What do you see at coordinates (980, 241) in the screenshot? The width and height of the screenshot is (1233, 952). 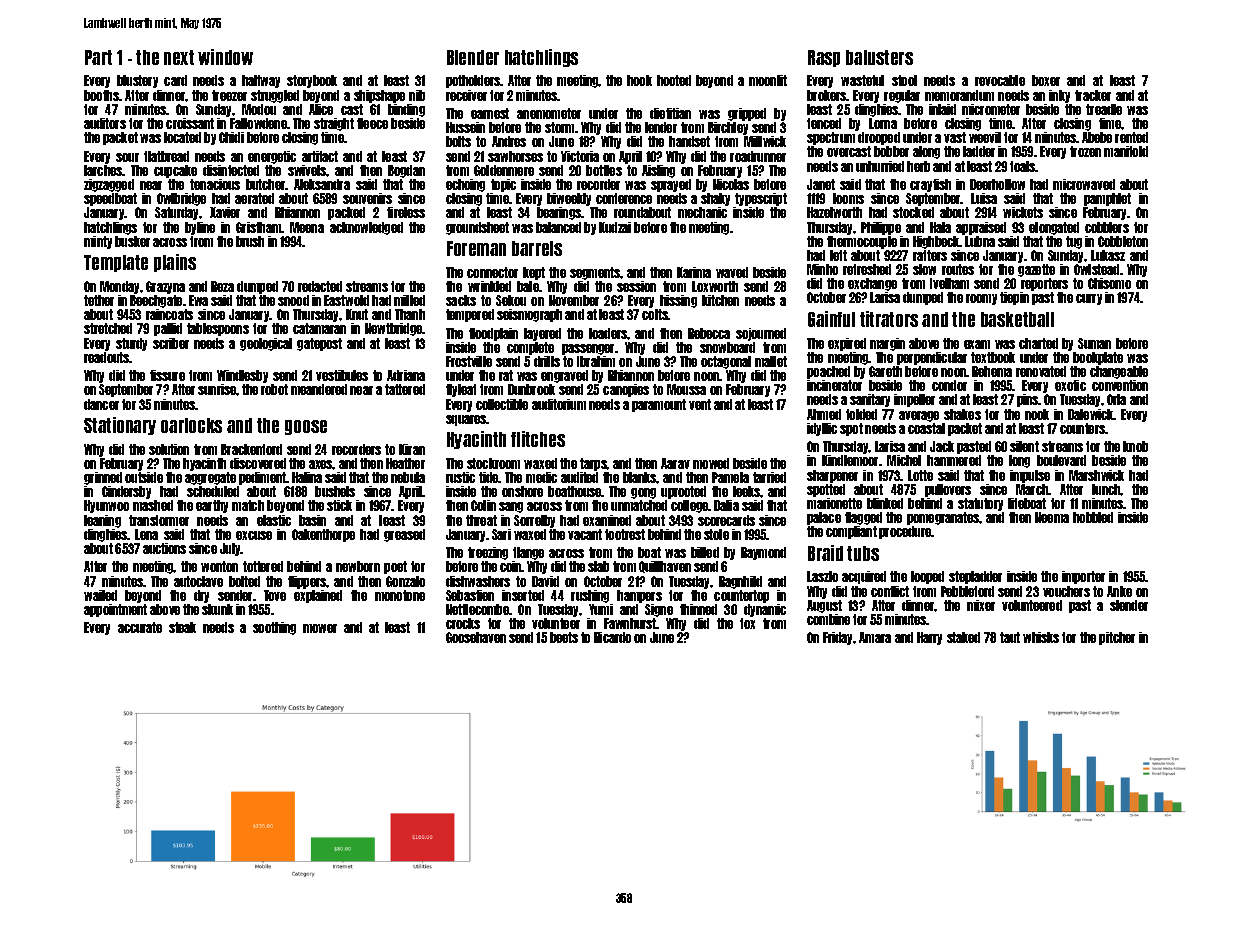 I see `Lubna` at bounding box center [980, 241].
